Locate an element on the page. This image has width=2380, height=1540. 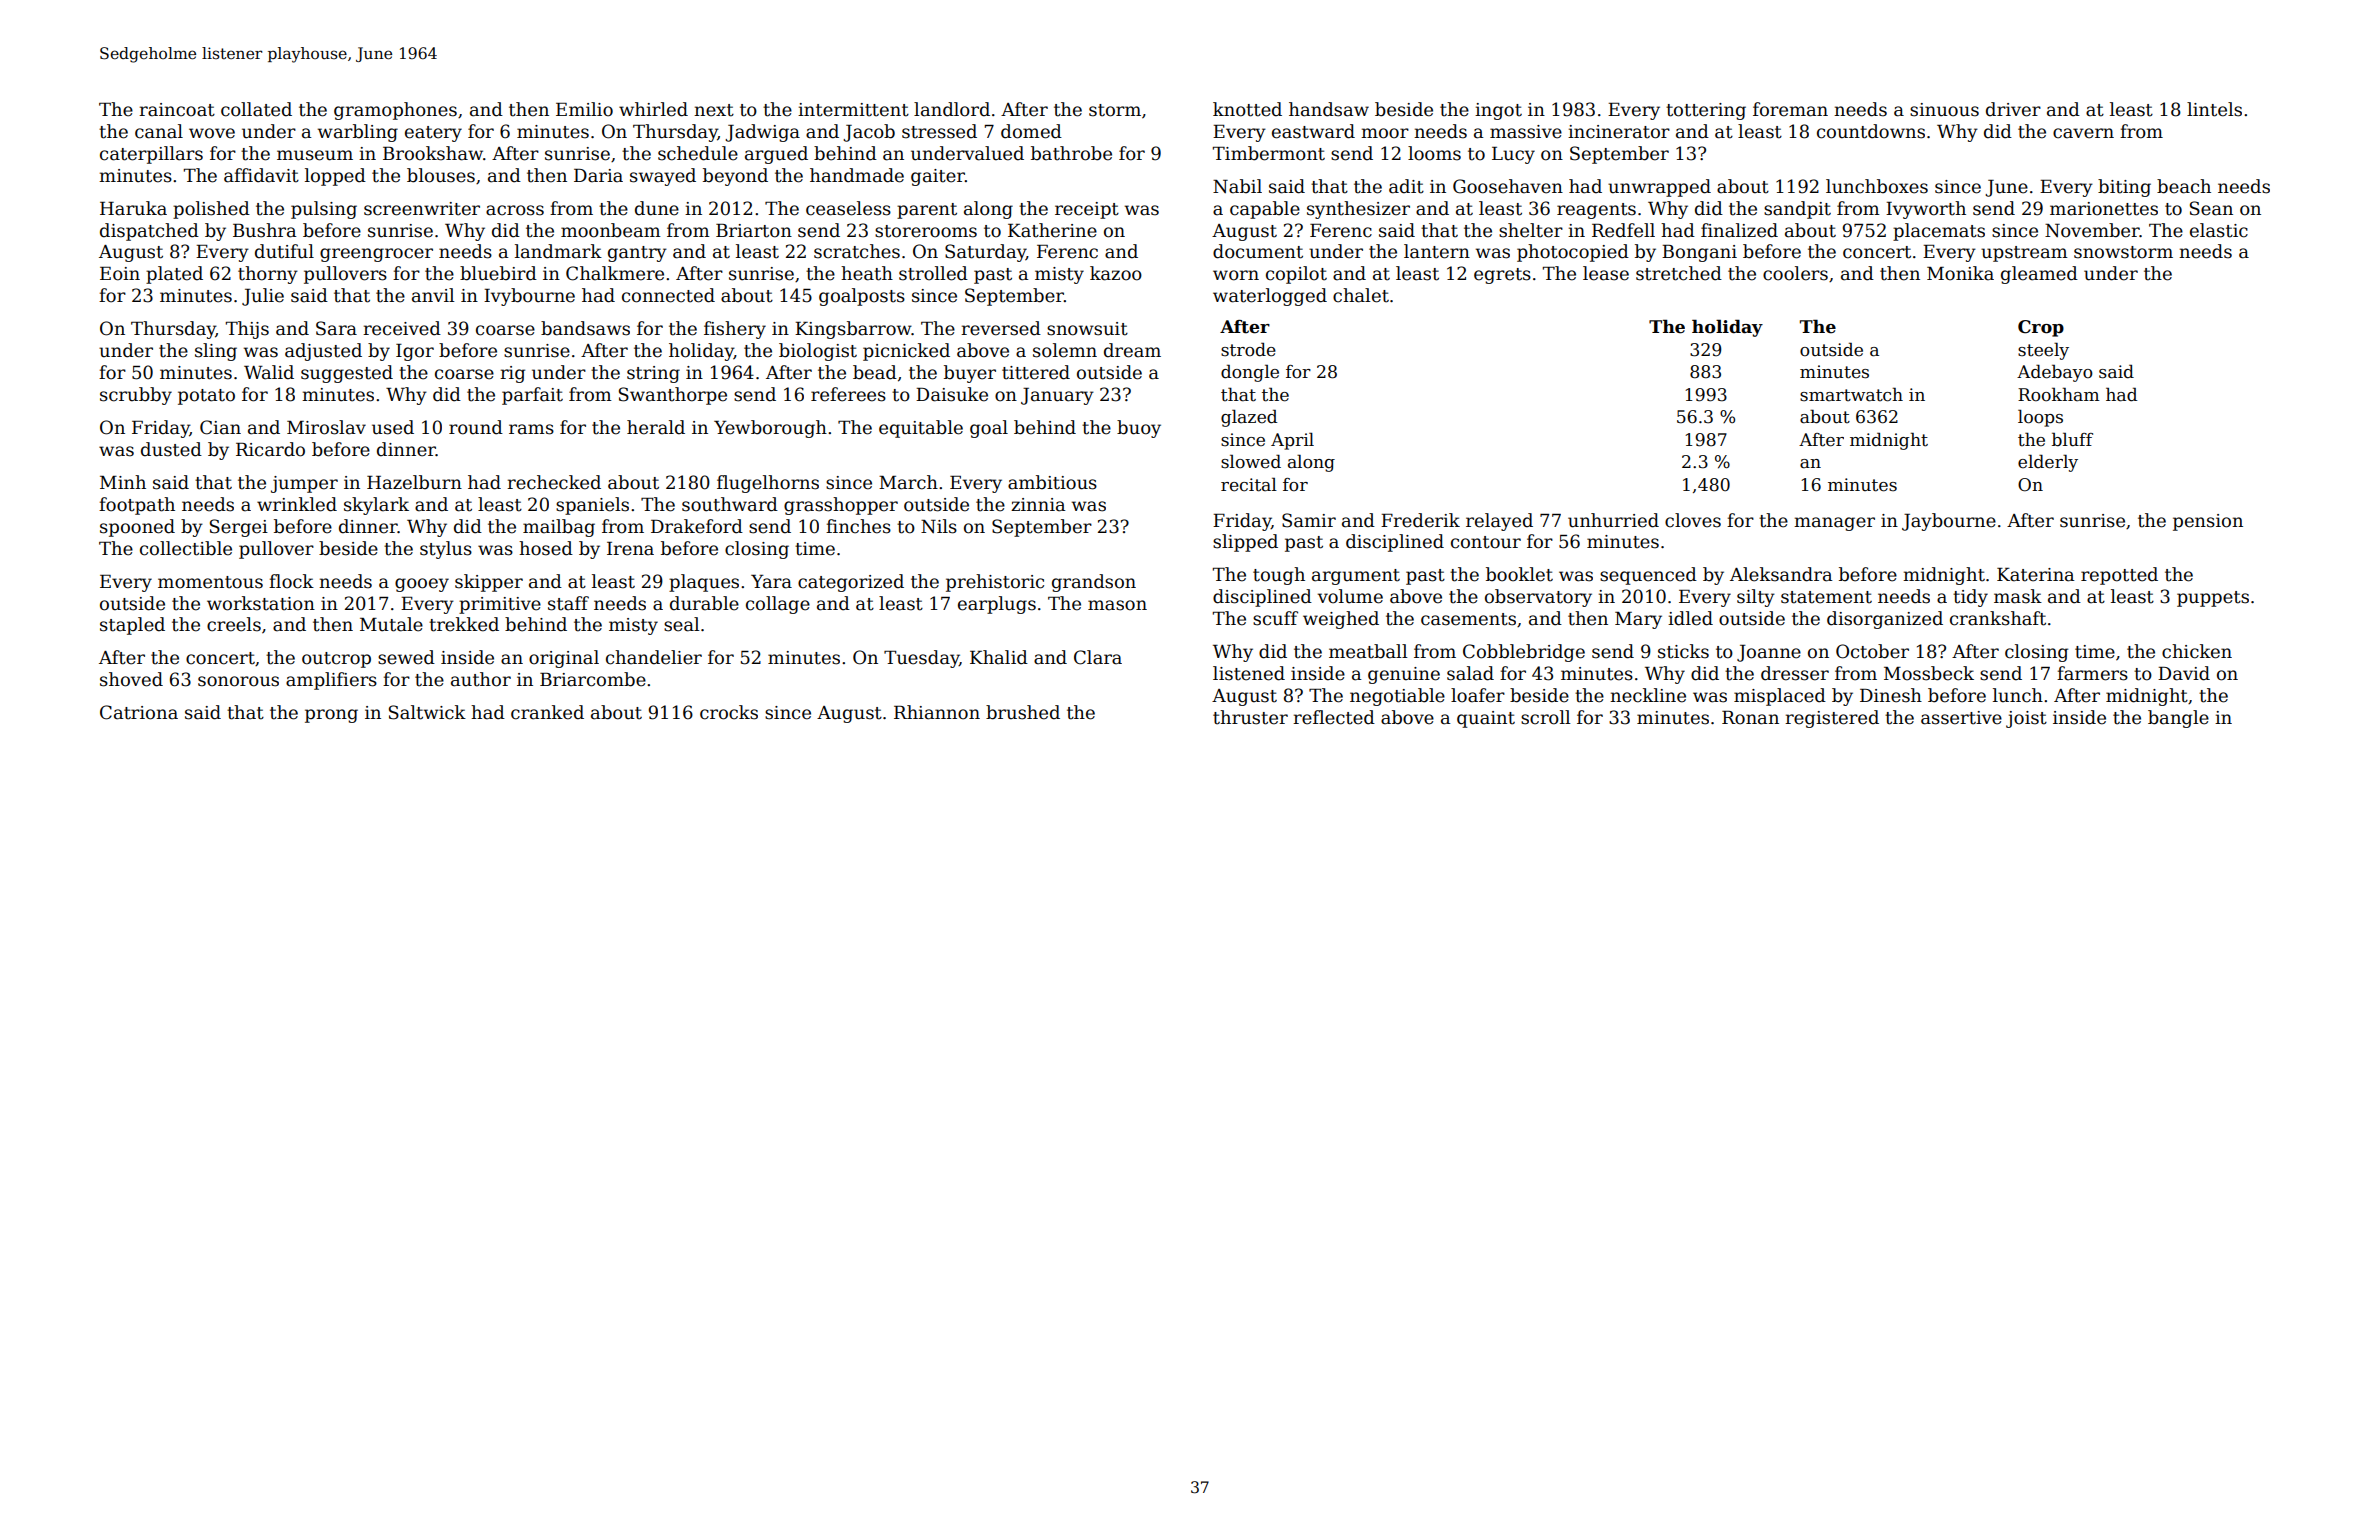
Catriona is located at coordinates (139, 712).
